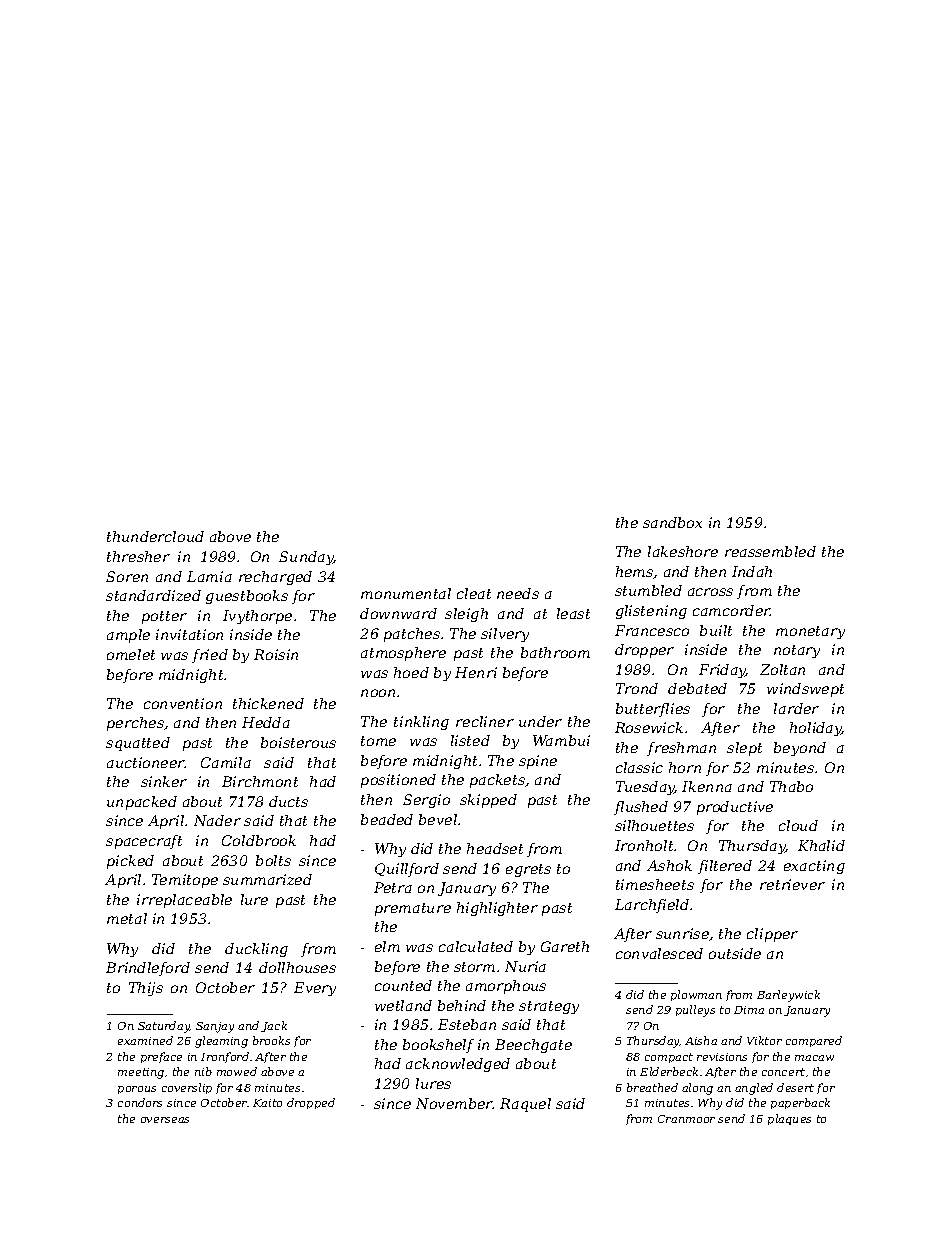 This document has width=952, height=1233. Describe the element at coordinates (525, 1105) in the document. I see `Raquel` at that location.
